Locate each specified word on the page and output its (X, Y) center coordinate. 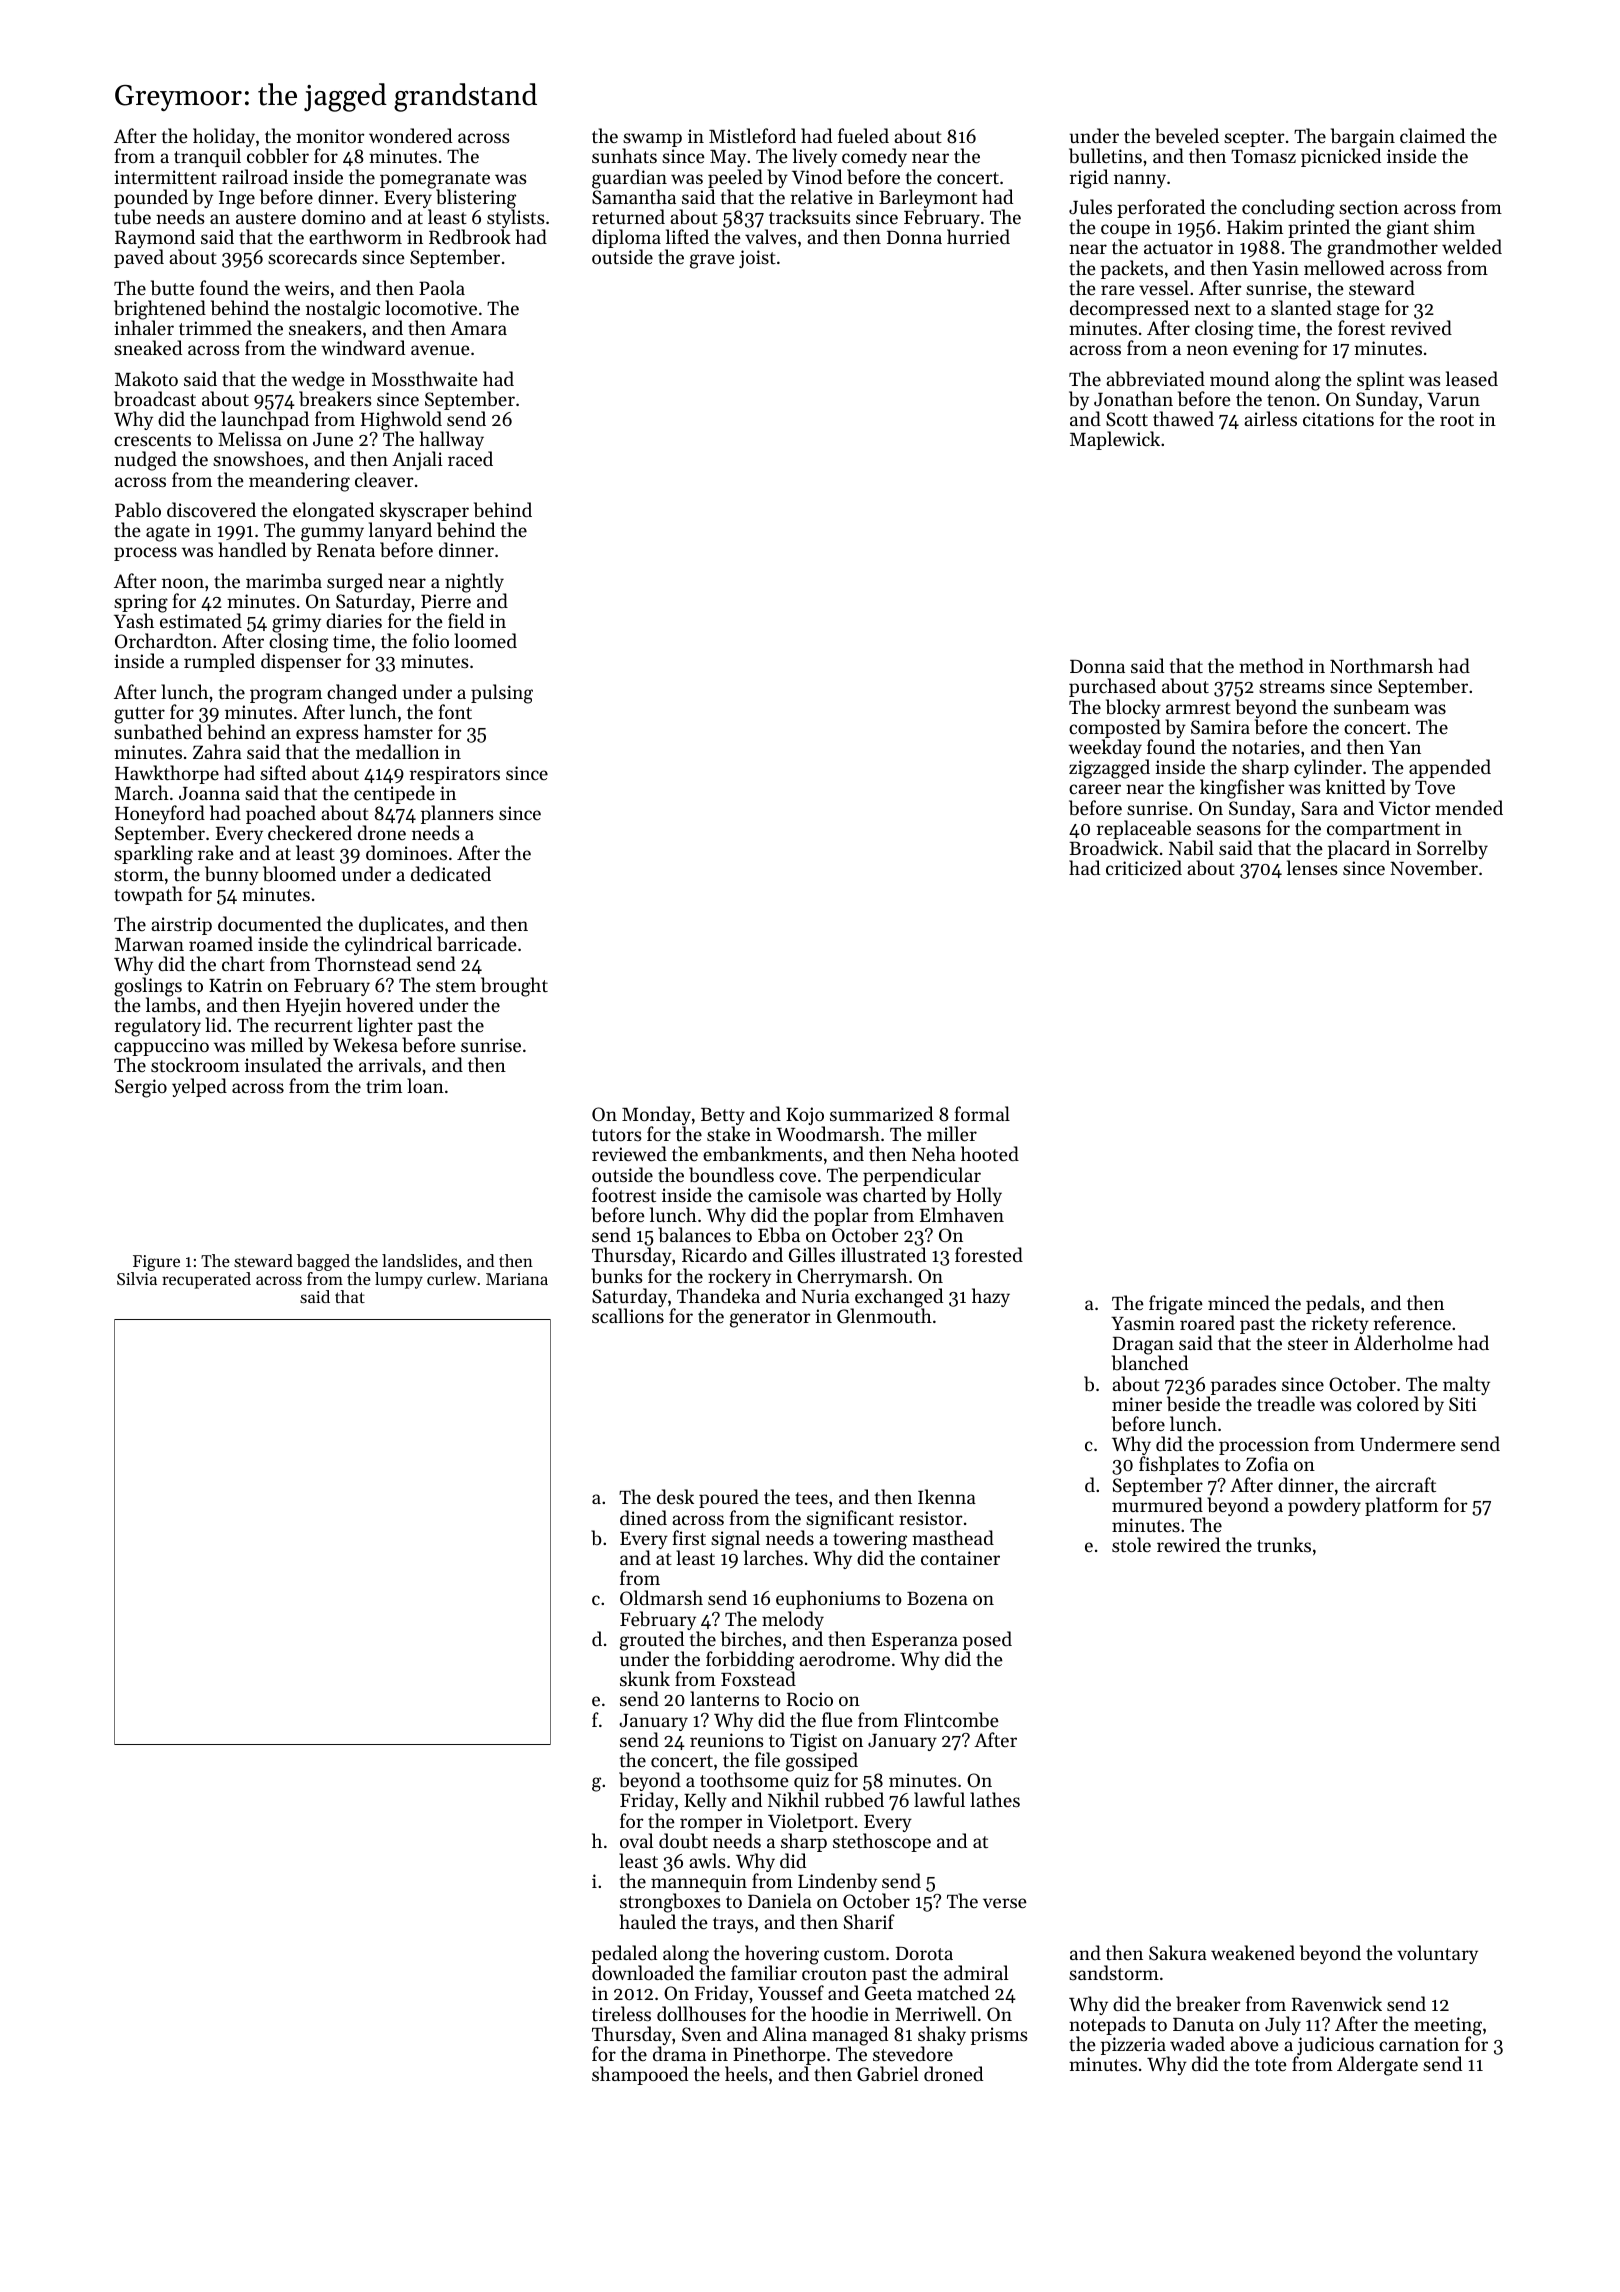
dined (643, 1517)
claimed (1432, 135)
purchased (1112, 687)
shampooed (640, 2075)
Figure (156, 1263)
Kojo (805, 1117)
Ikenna (947, 1496)
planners (457, 814)
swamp (652, 141)
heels (746, 2073)
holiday (224, 138)
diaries (354, 620)
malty (1466, 1385)
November (1434, 867)
